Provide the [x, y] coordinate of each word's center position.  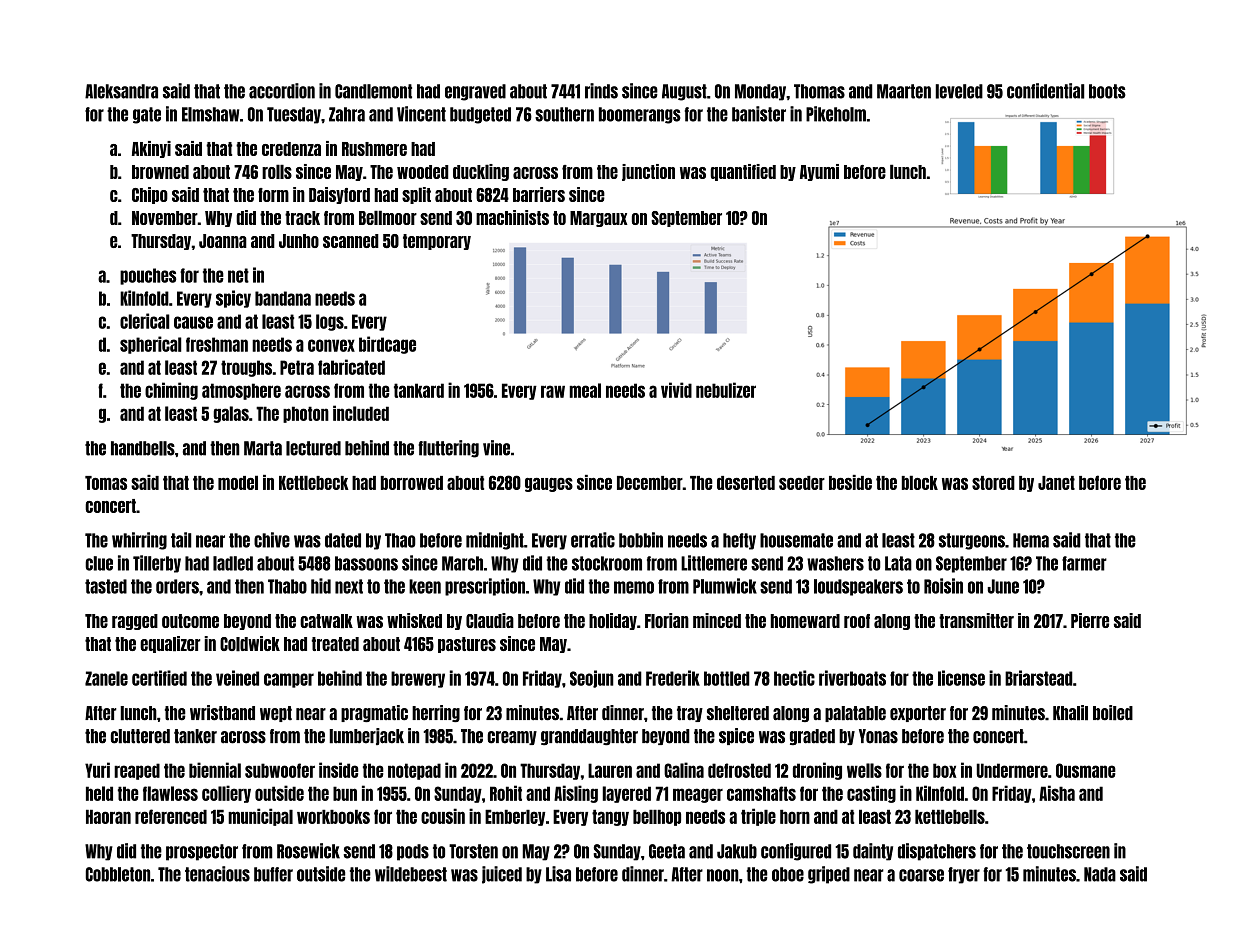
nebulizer [726, 390]
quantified [743, 172]
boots [1107, 91]
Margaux [599, 219]
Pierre [1090, 620]
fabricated [351, 367]
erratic [593, 540]
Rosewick [308, 851]
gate [147, 115]
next [349, 586]
